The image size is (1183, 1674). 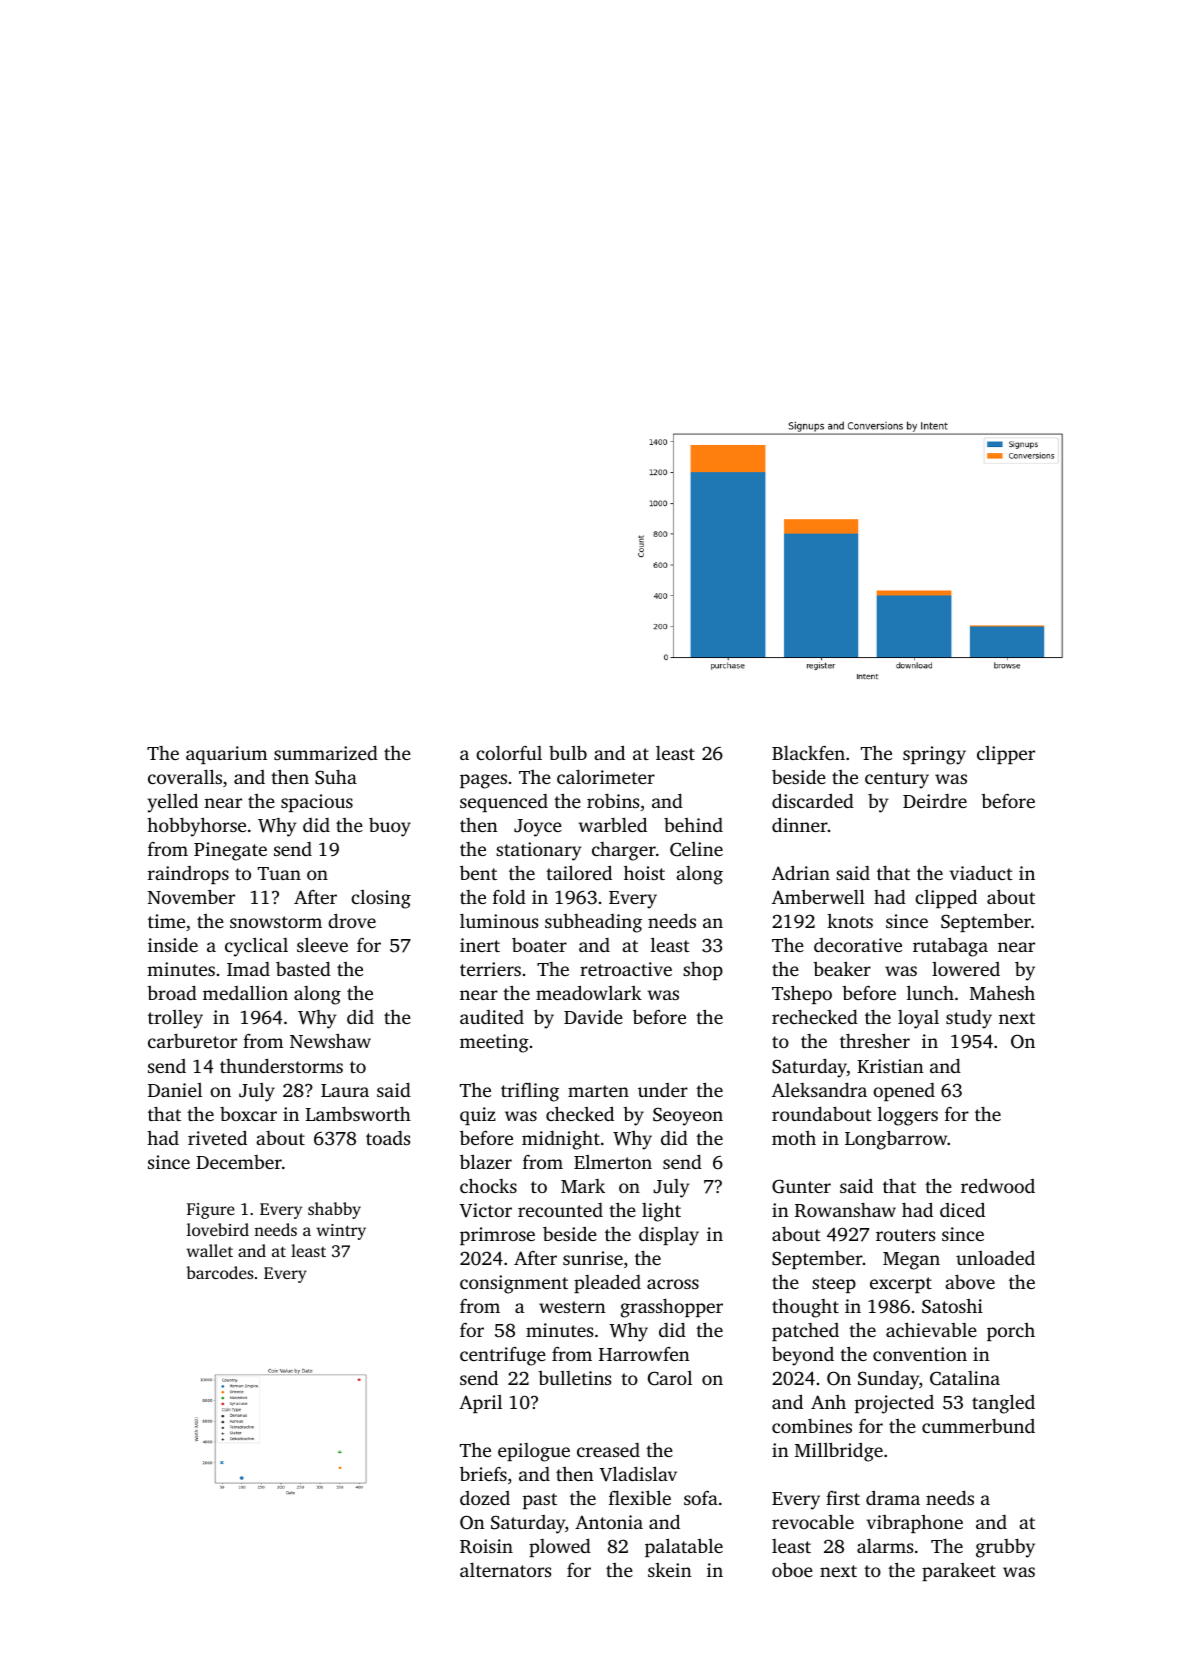 I want to click on skein, so click(x=670, y=1570).
